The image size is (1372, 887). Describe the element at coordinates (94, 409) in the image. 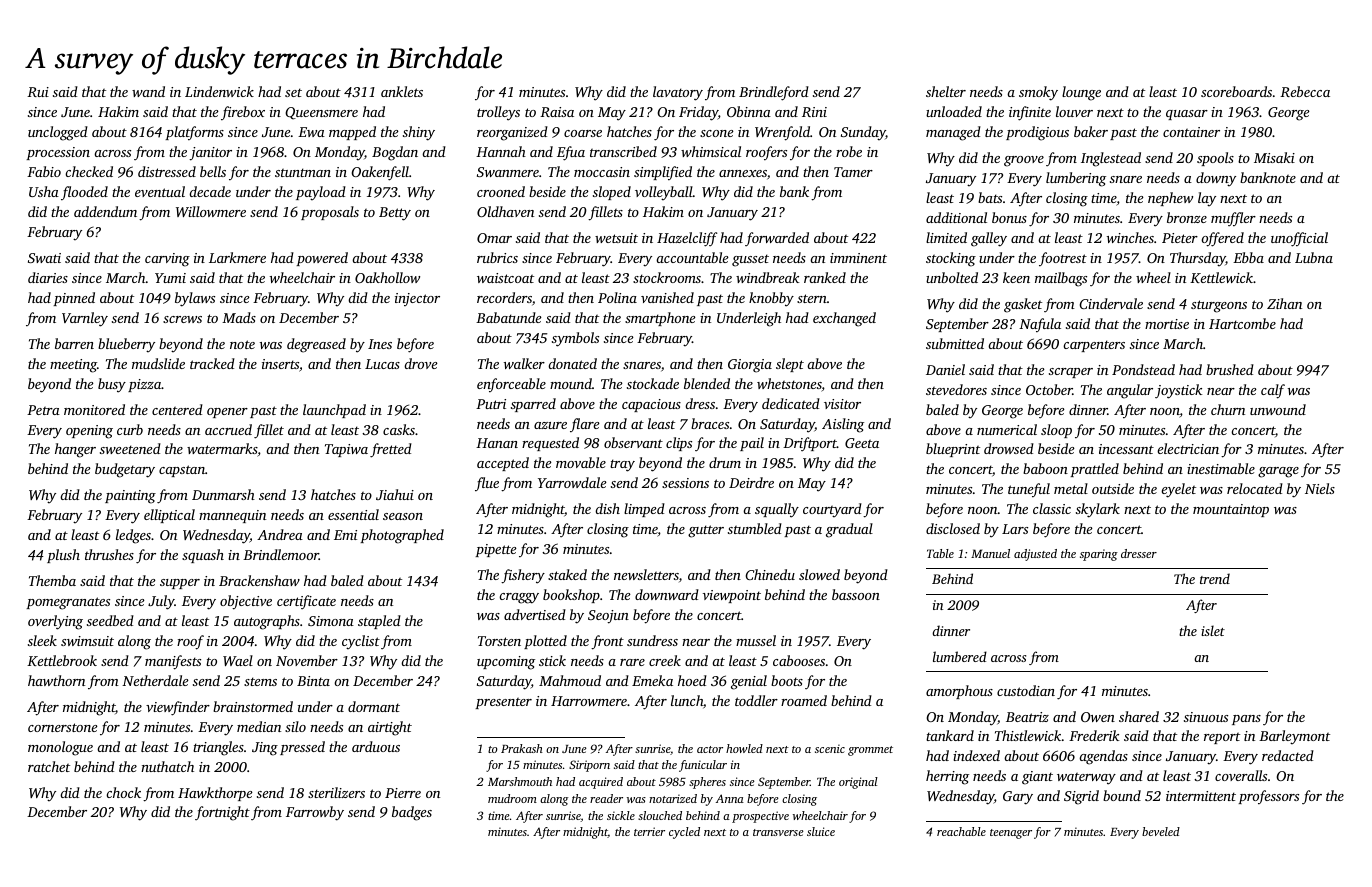

I see `monitored` at that location.
